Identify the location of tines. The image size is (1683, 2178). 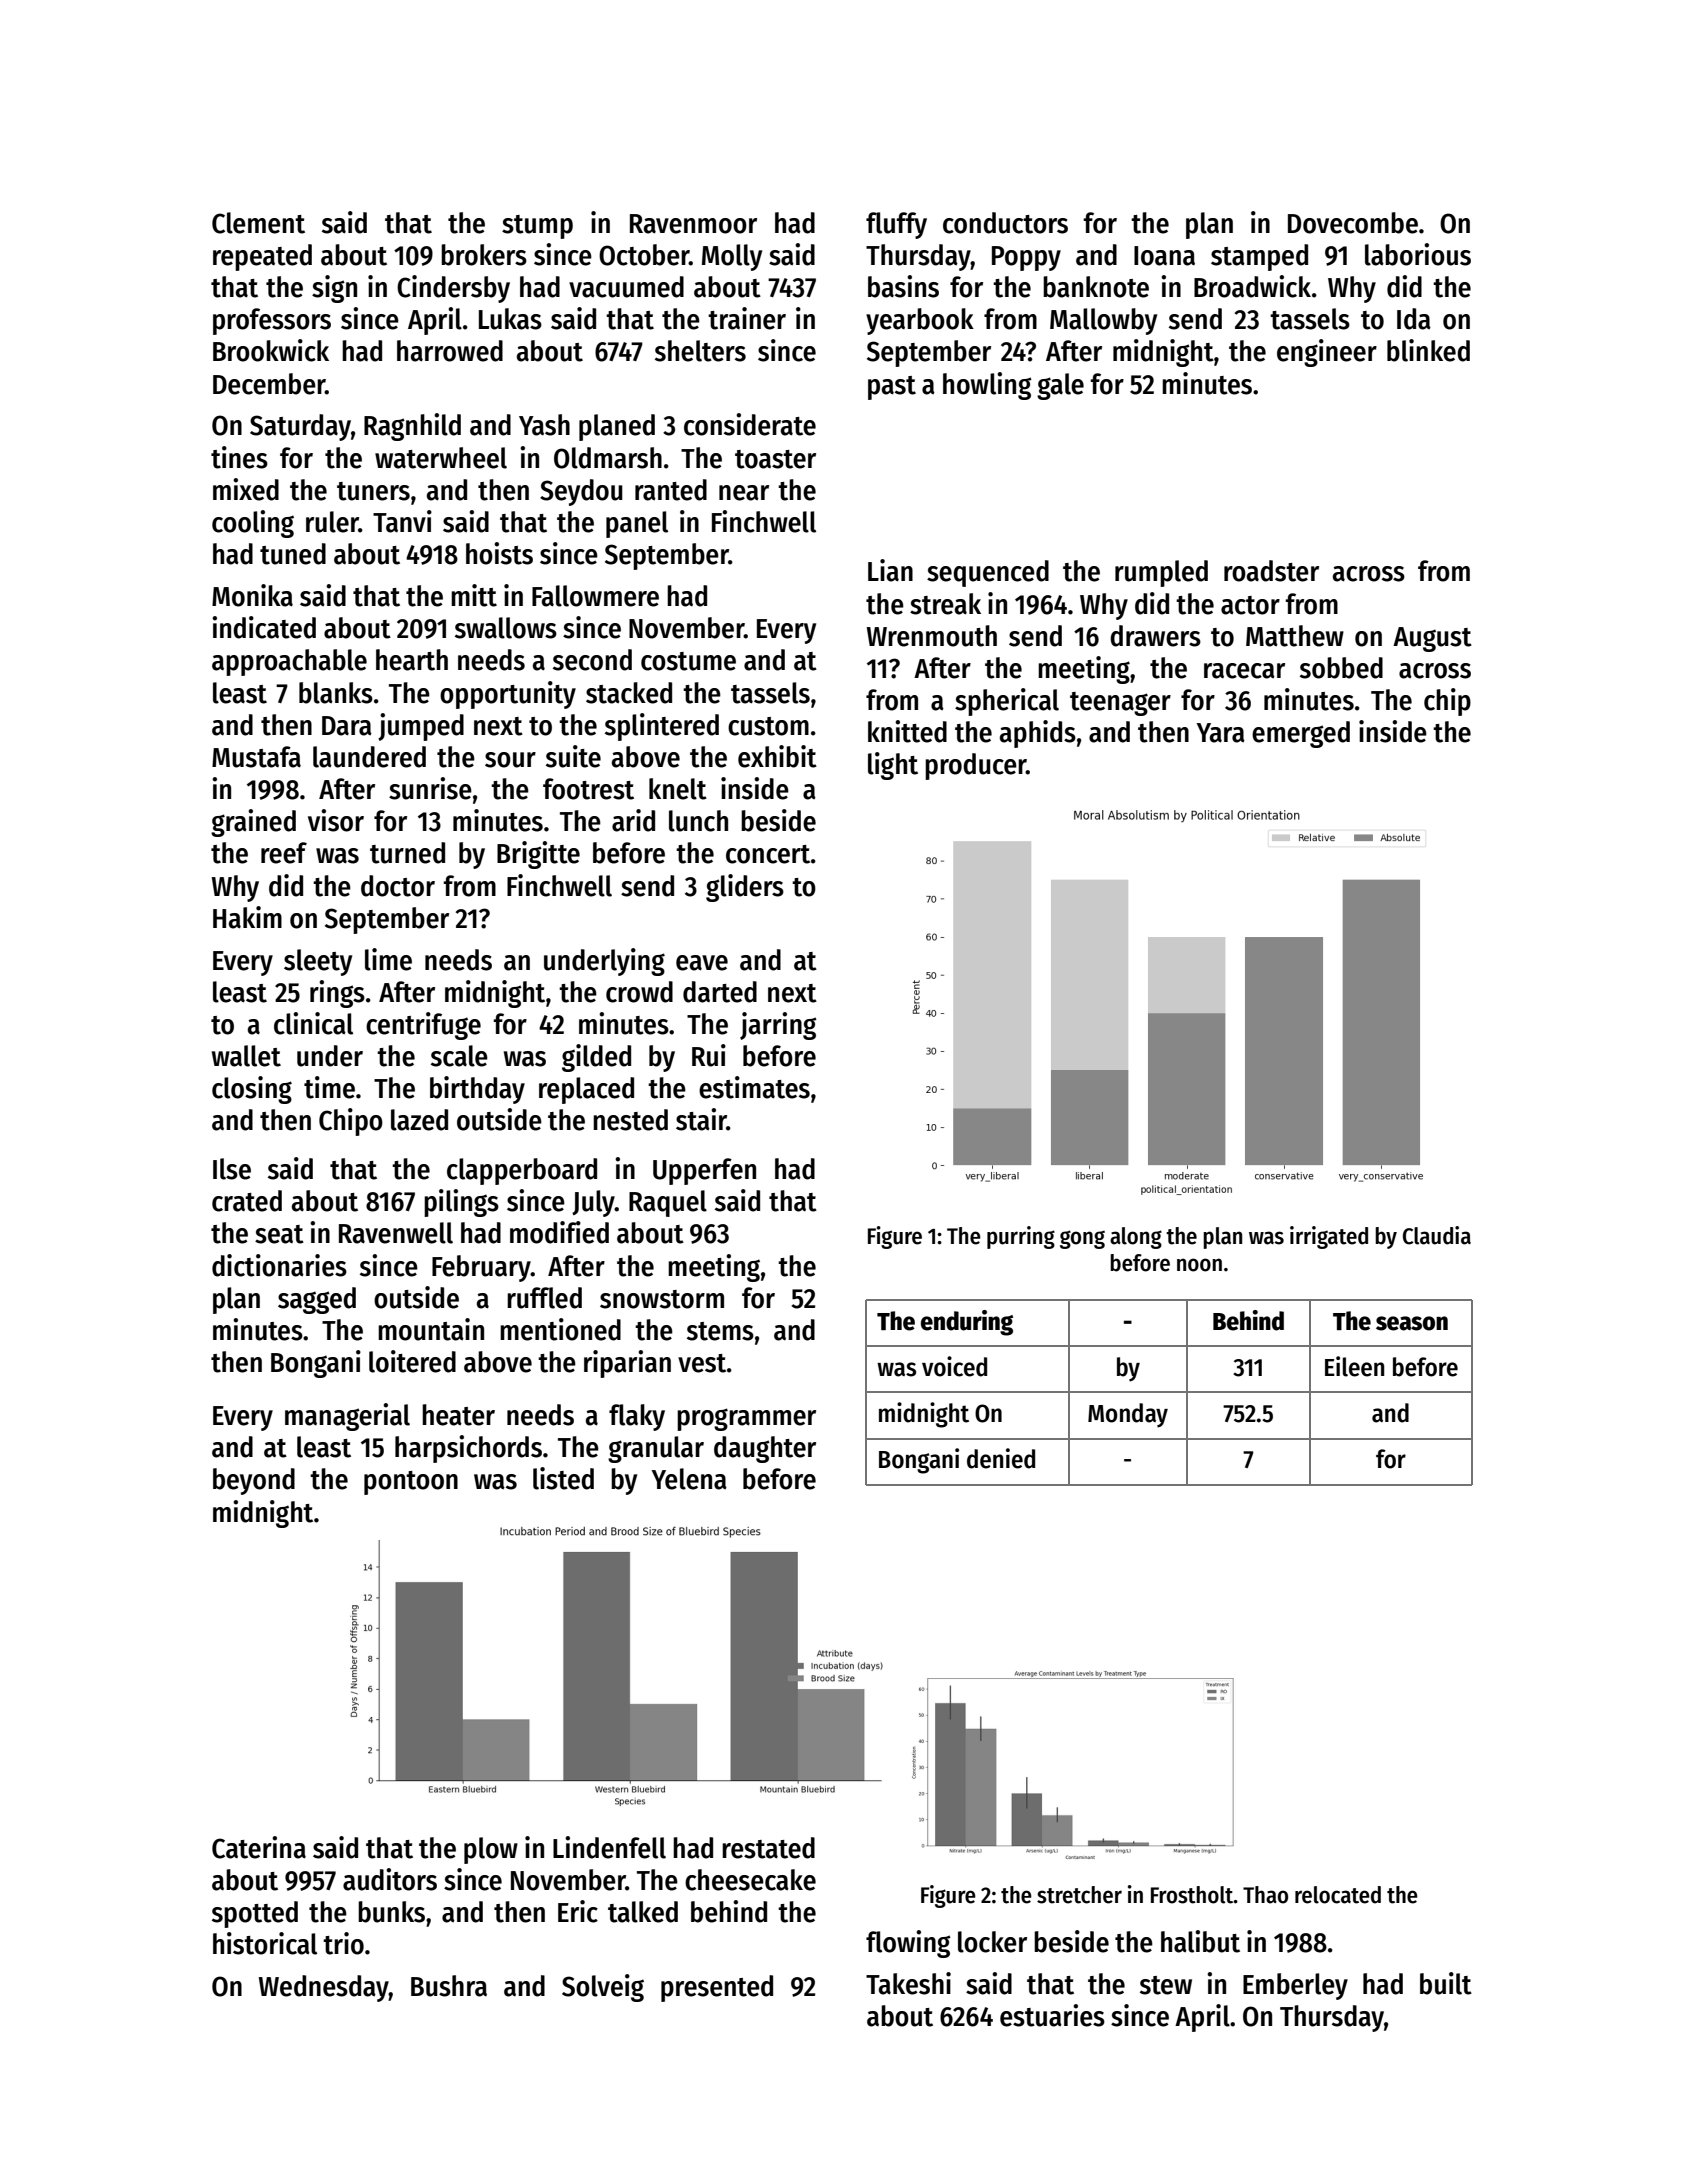
(239, 457).
